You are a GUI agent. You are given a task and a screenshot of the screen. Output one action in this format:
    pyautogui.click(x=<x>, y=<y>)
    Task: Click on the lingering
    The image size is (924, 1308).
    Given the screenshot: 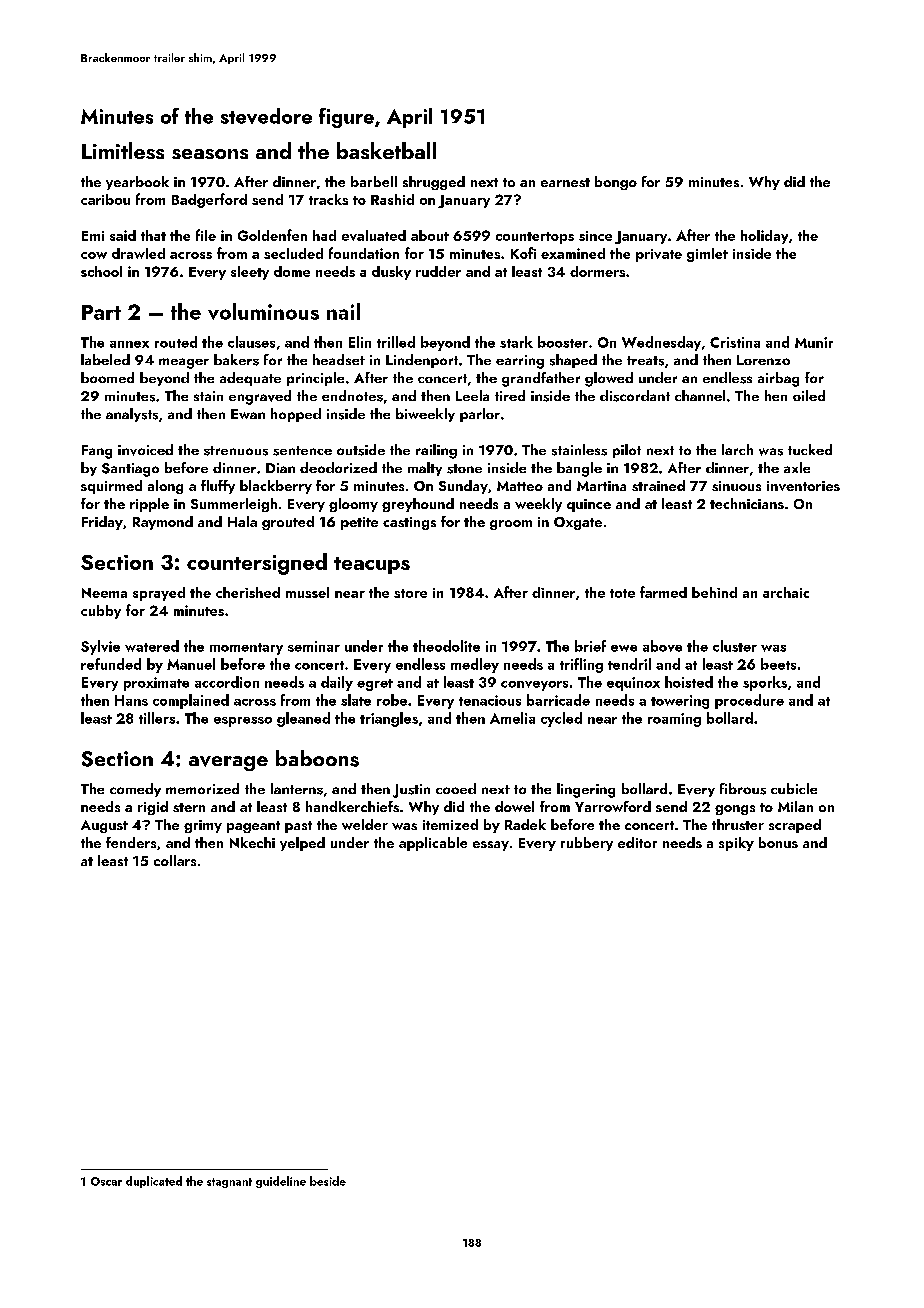 What is the action you would take?
    pyautogui.click(x=586, y=790)
